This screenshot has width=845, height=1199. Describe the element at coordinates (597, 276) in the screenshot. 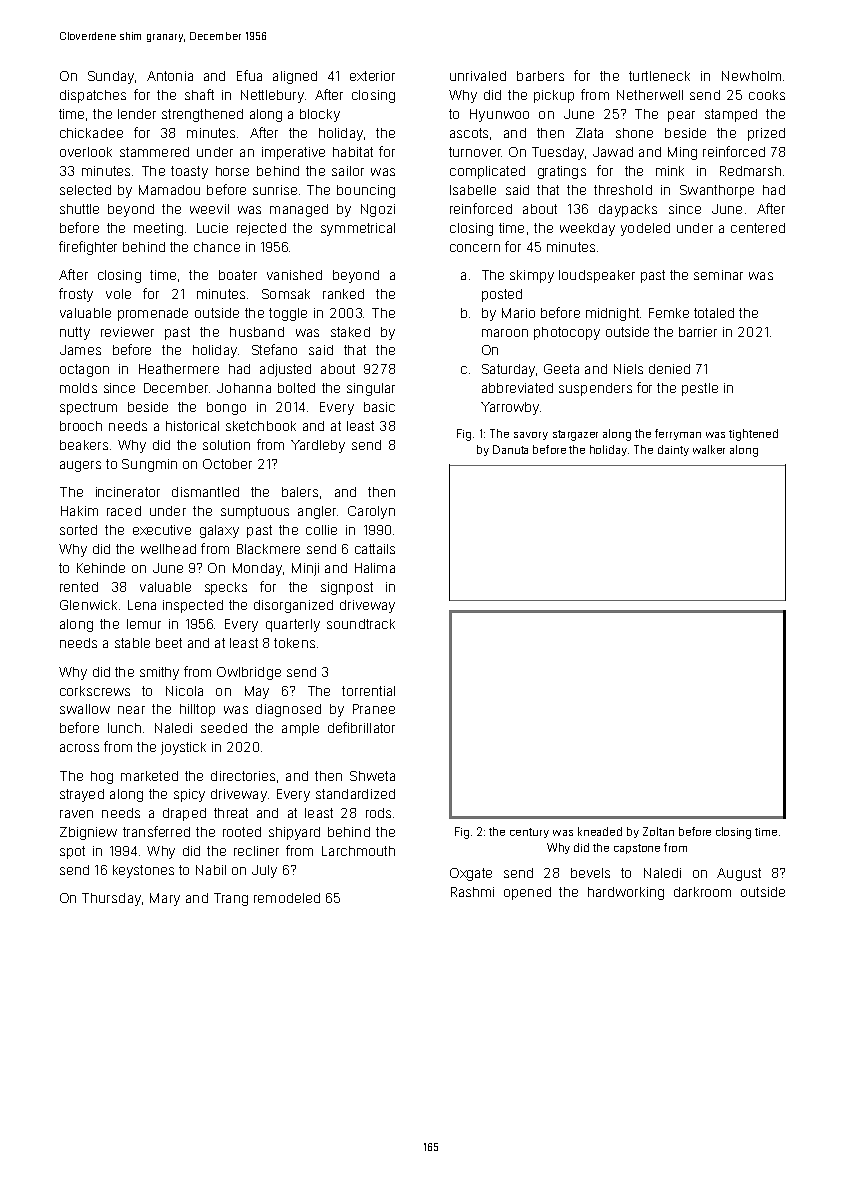

I see `loudspeaker` at that location.
